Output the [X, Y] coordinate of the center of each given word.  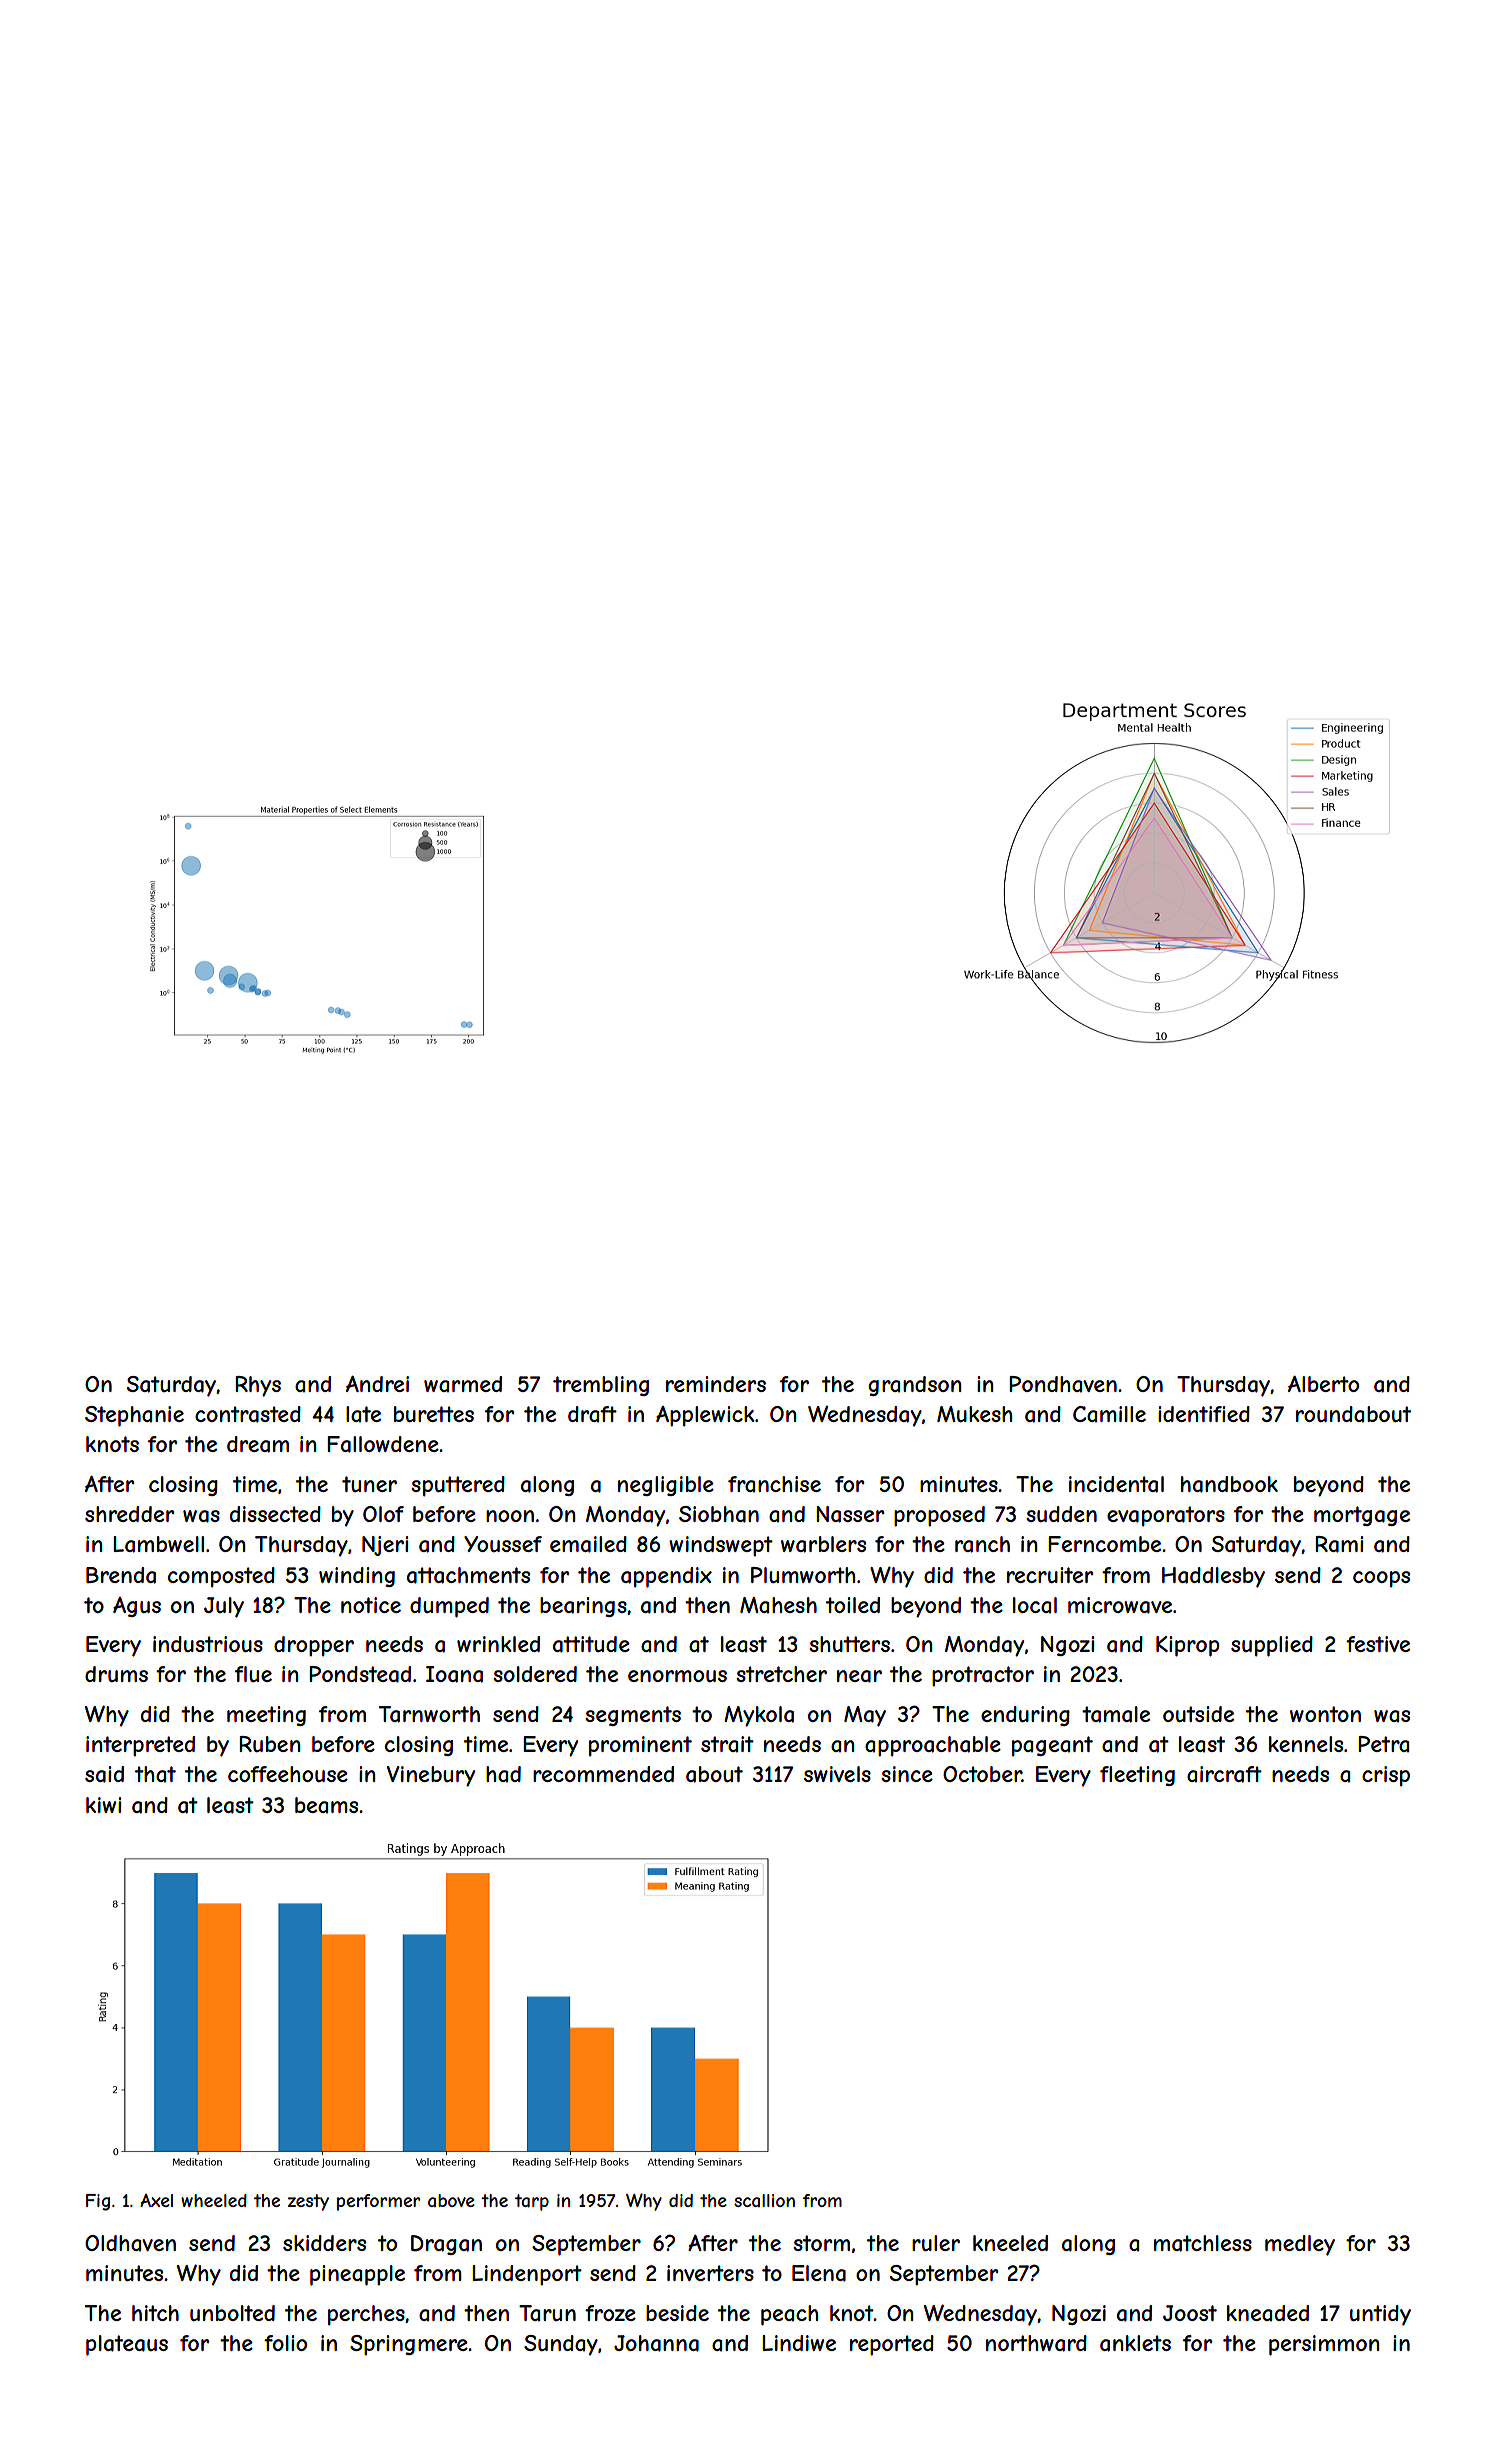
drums [116, 1674]
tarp [532, 2202]
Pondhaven [1063, 1384]
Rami [1339, 1544]
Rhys [258, 1386]
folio [285, 2343]
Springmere [409, 2345]
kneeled [1010, 2243]
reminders [716, 1384]
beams [326, 1805]
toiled [853, 1605]
